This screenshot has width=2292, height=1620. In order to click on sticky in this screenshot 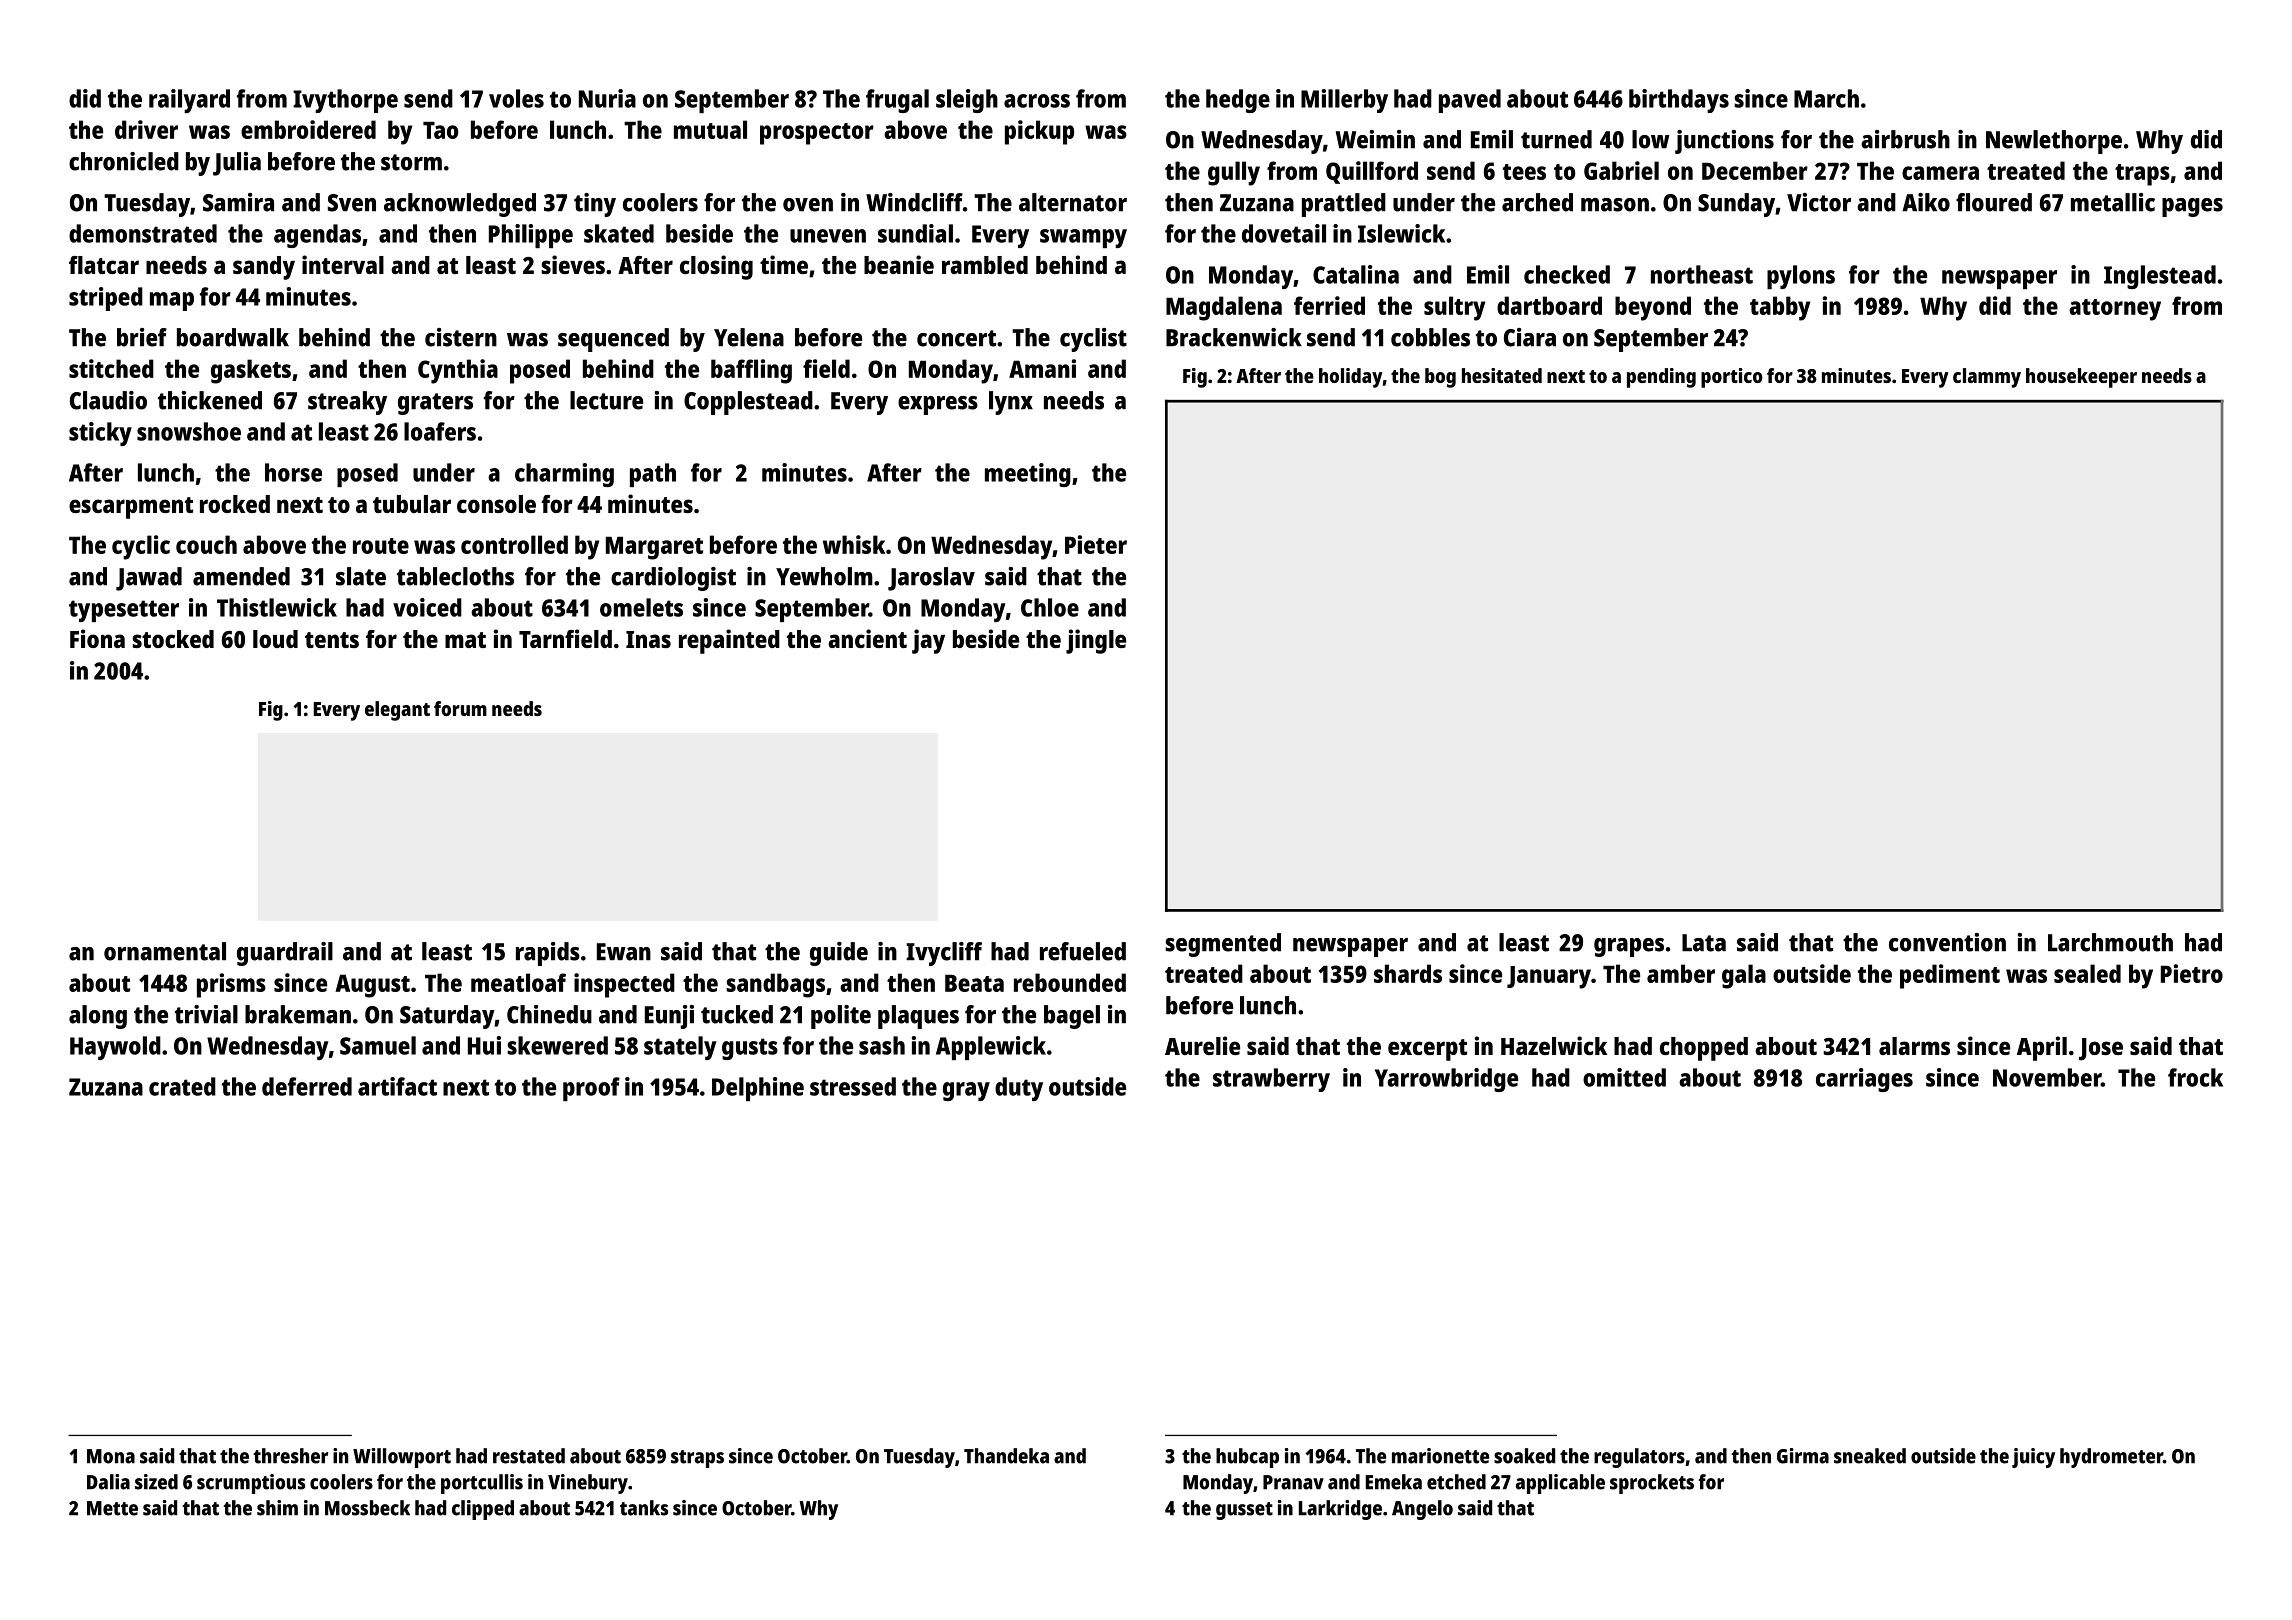, I will do `click(100, 434)`.
